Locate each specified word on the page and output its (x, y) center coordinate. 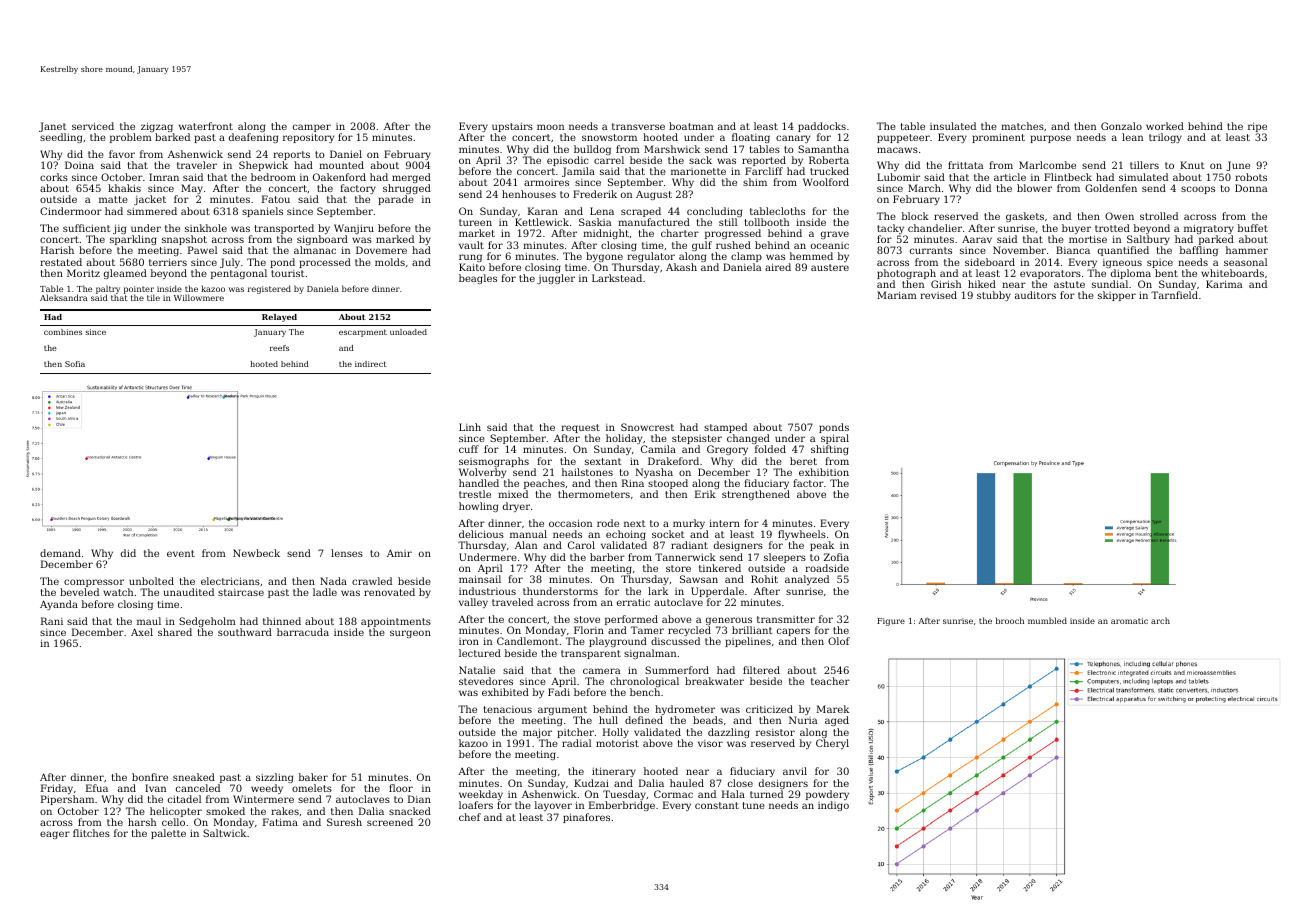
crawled (372, 581)
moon (550, 127)
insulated (953, 126)
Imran (164, 177)
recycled (689, 632)
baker (313, 777)
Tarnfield (1174, 295)
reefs (279, 348)
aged (837, 721)
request (580, 428)
